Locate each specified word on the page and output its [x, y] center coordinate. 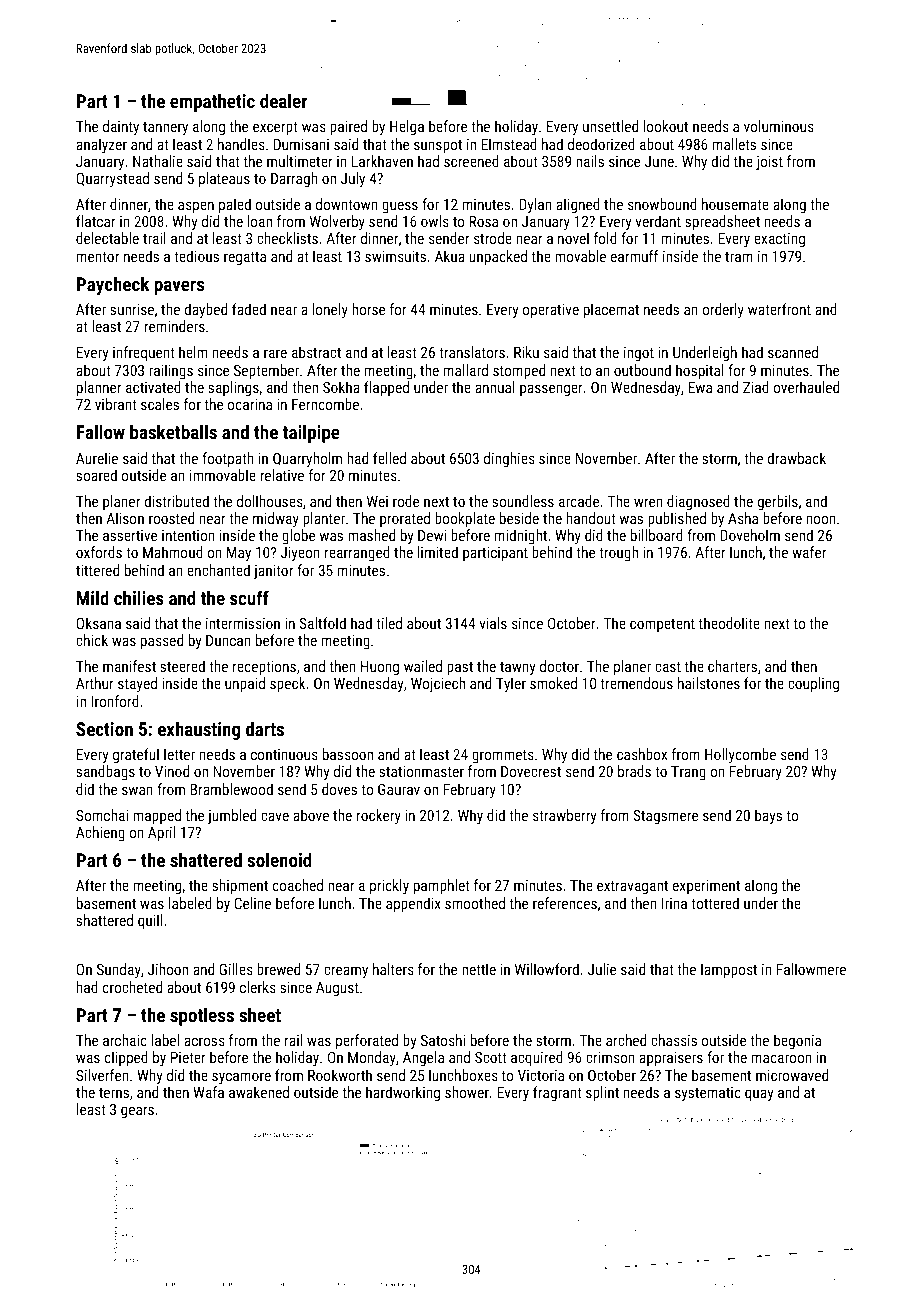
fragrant [557, 1093]
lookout [666, 126]
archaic [125, 1040]
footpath [228, 459]
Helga [407, 127]
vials [493, 623]
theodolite [729, 623]
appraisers [671, 1059]
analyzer [101, 146]
